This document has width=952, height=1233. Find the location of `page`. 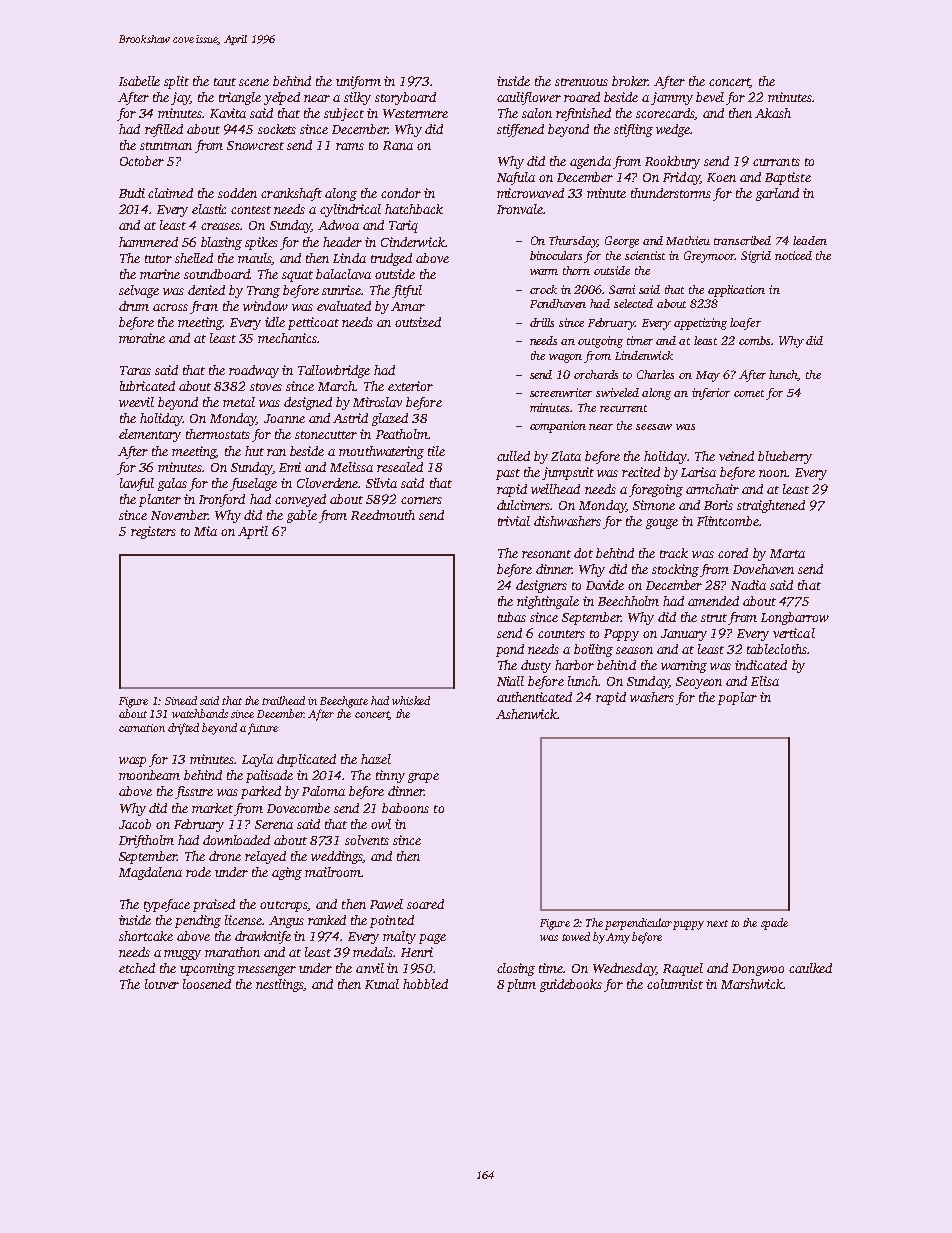

page is located at coordinates (432, 939).
